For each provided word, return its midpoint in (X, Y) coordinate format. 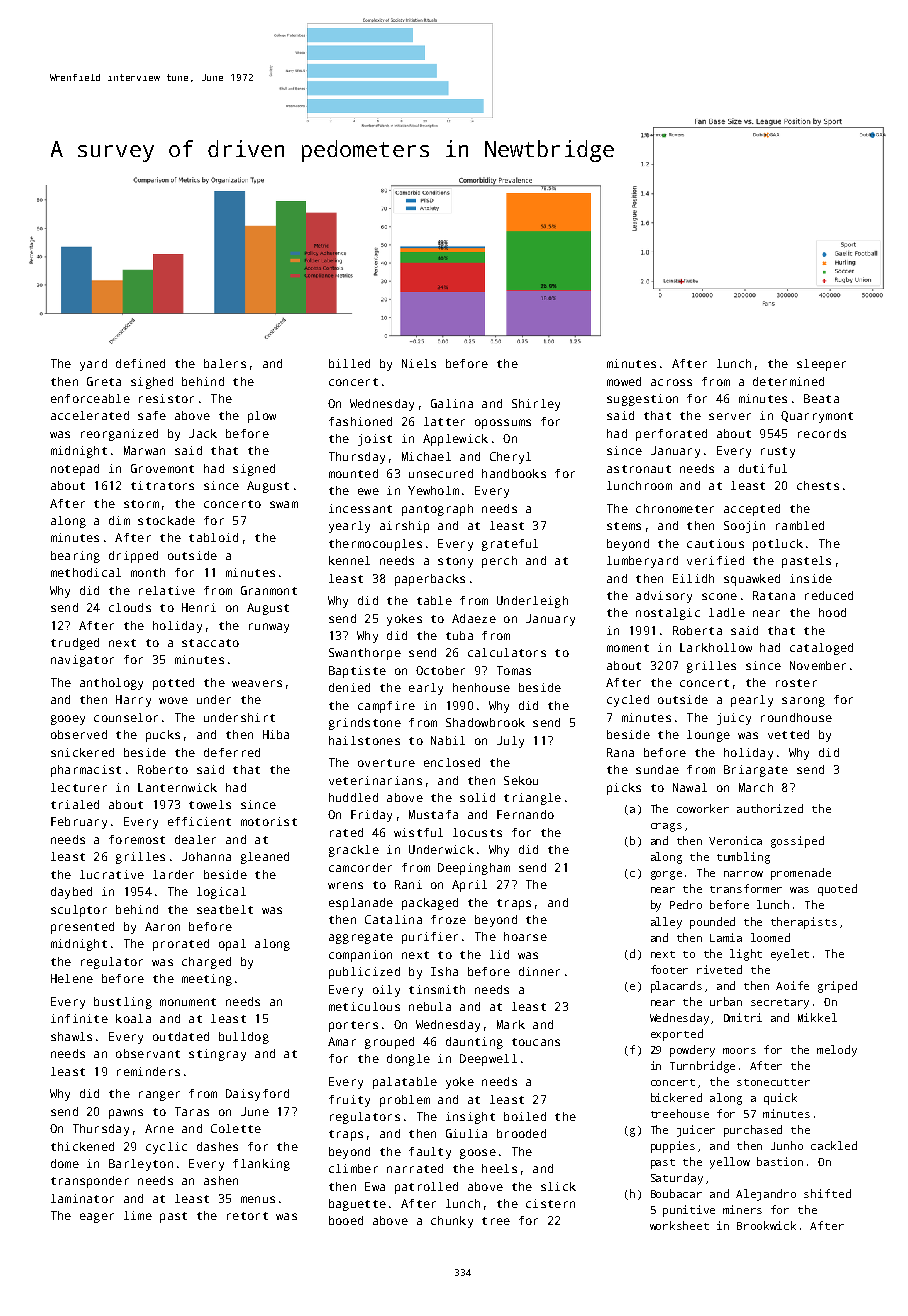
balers (225, 363)
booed (346, 1220)
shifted (827, 1193)
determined (788, 381)
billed (349, 363)
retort (247, 1216)
